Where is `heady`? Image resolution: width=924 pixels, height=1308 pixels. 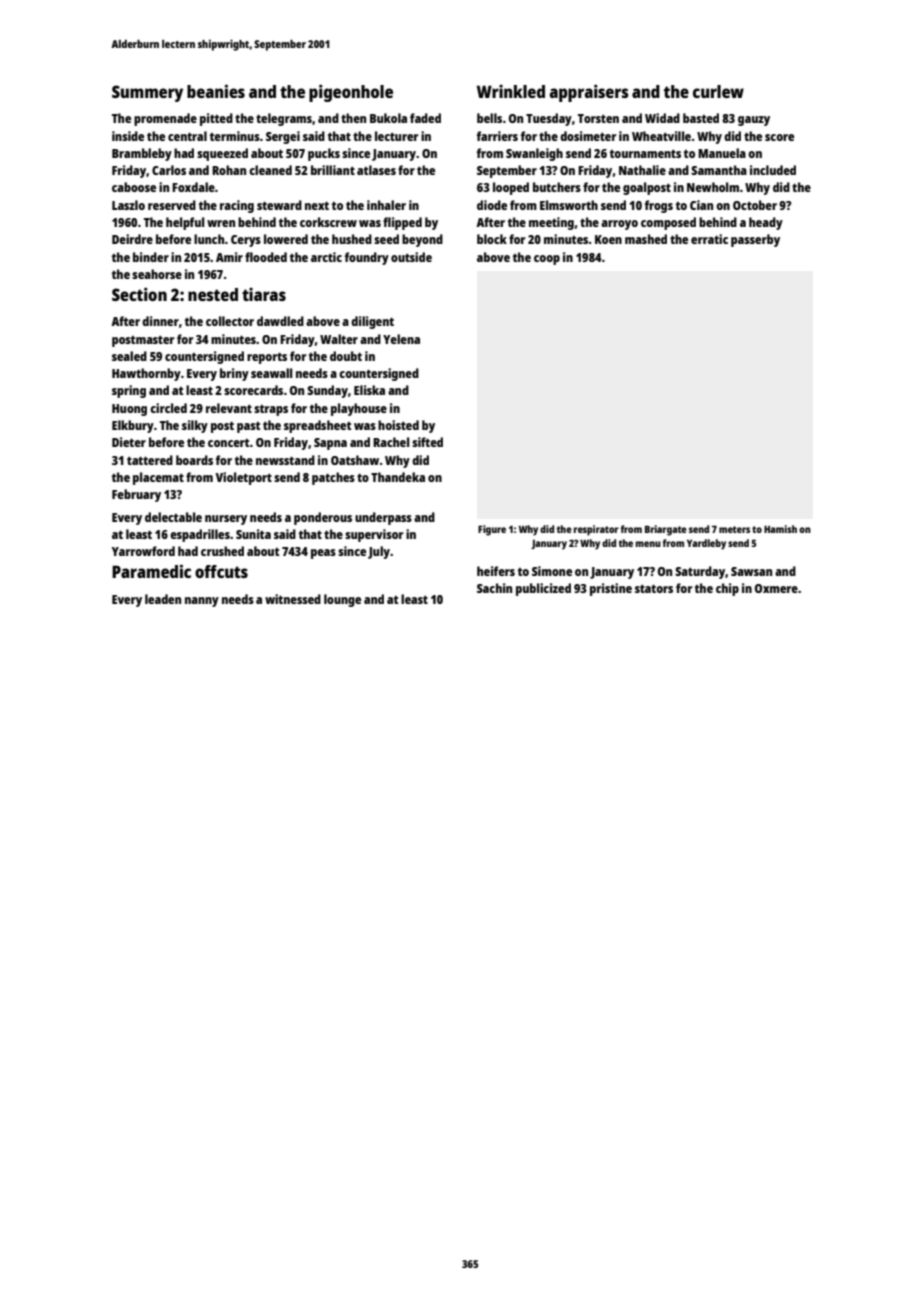 heady is located at coordinates (766, 223).
